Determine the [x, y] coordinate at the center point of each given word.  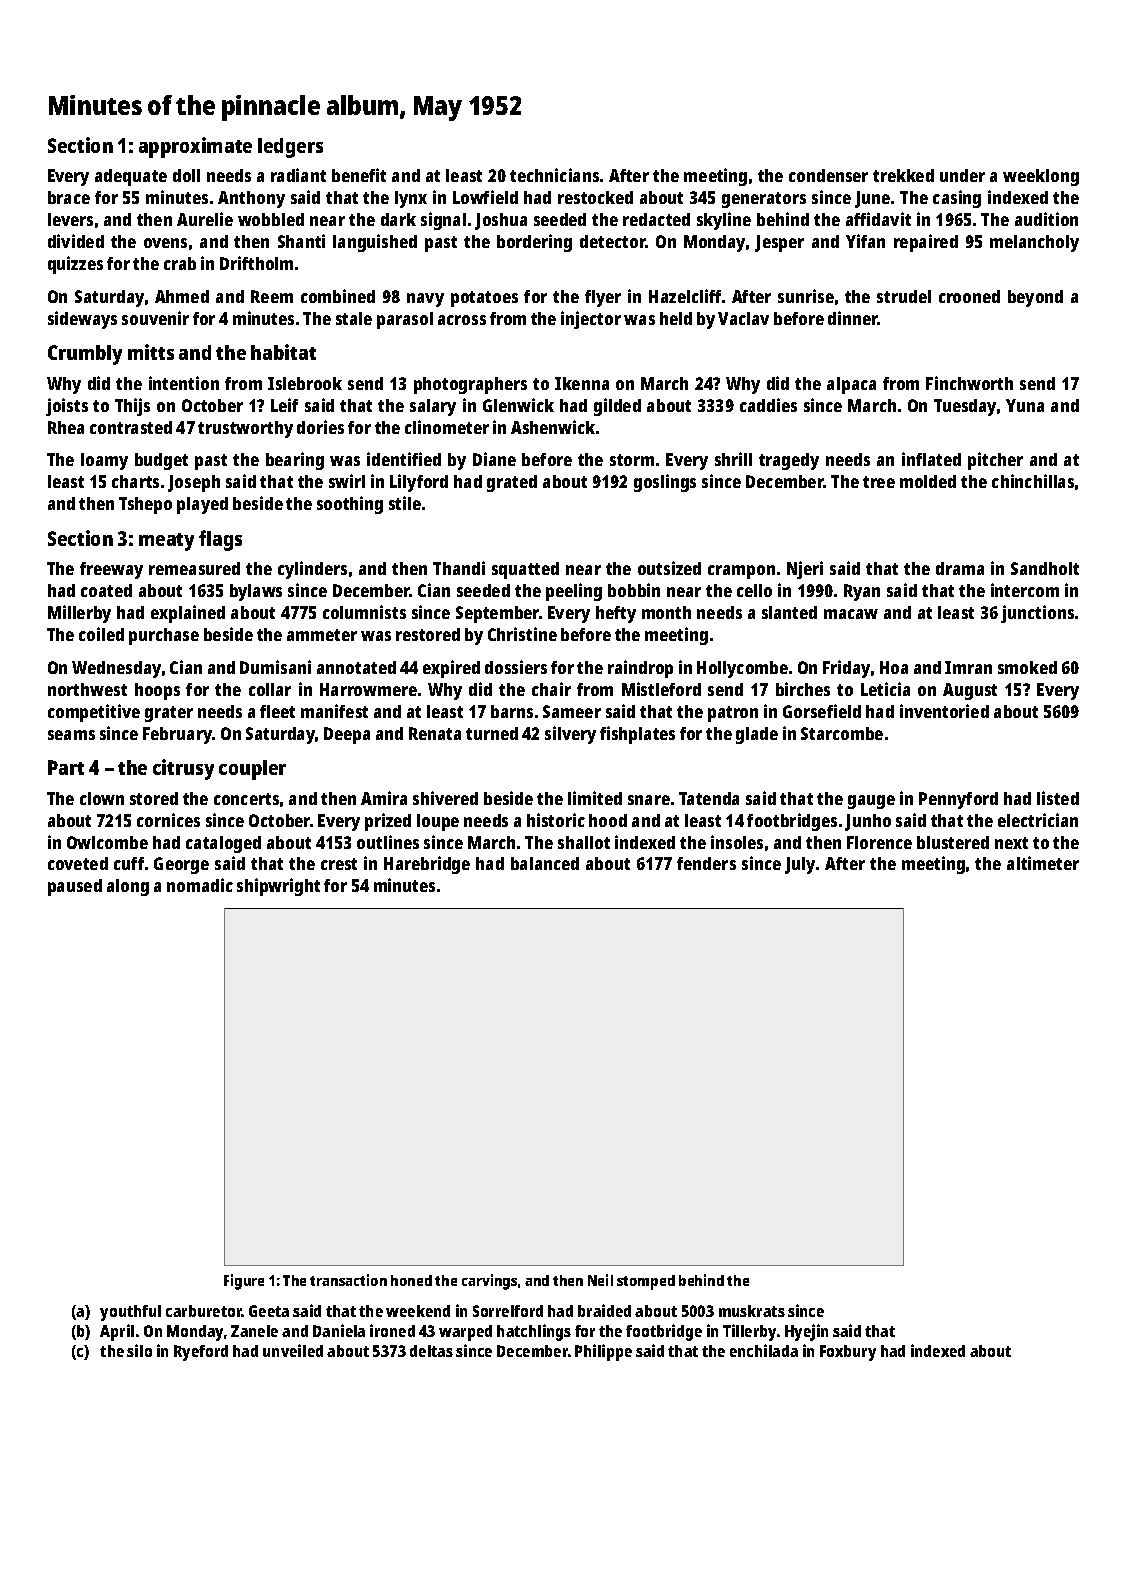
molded [928, 481]
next [1011, 843]
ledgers [290, 148]
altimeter [1043, 863]
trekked [903, 175]
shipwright [278, 887]
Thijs [132, 407]
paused [75, 887]
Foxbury [848, 1353]
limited [595, 798]
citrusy [183, 769]
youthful [130, 1313]
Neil [600, 1280]
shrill [733, 459]
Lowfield [485, 197]
